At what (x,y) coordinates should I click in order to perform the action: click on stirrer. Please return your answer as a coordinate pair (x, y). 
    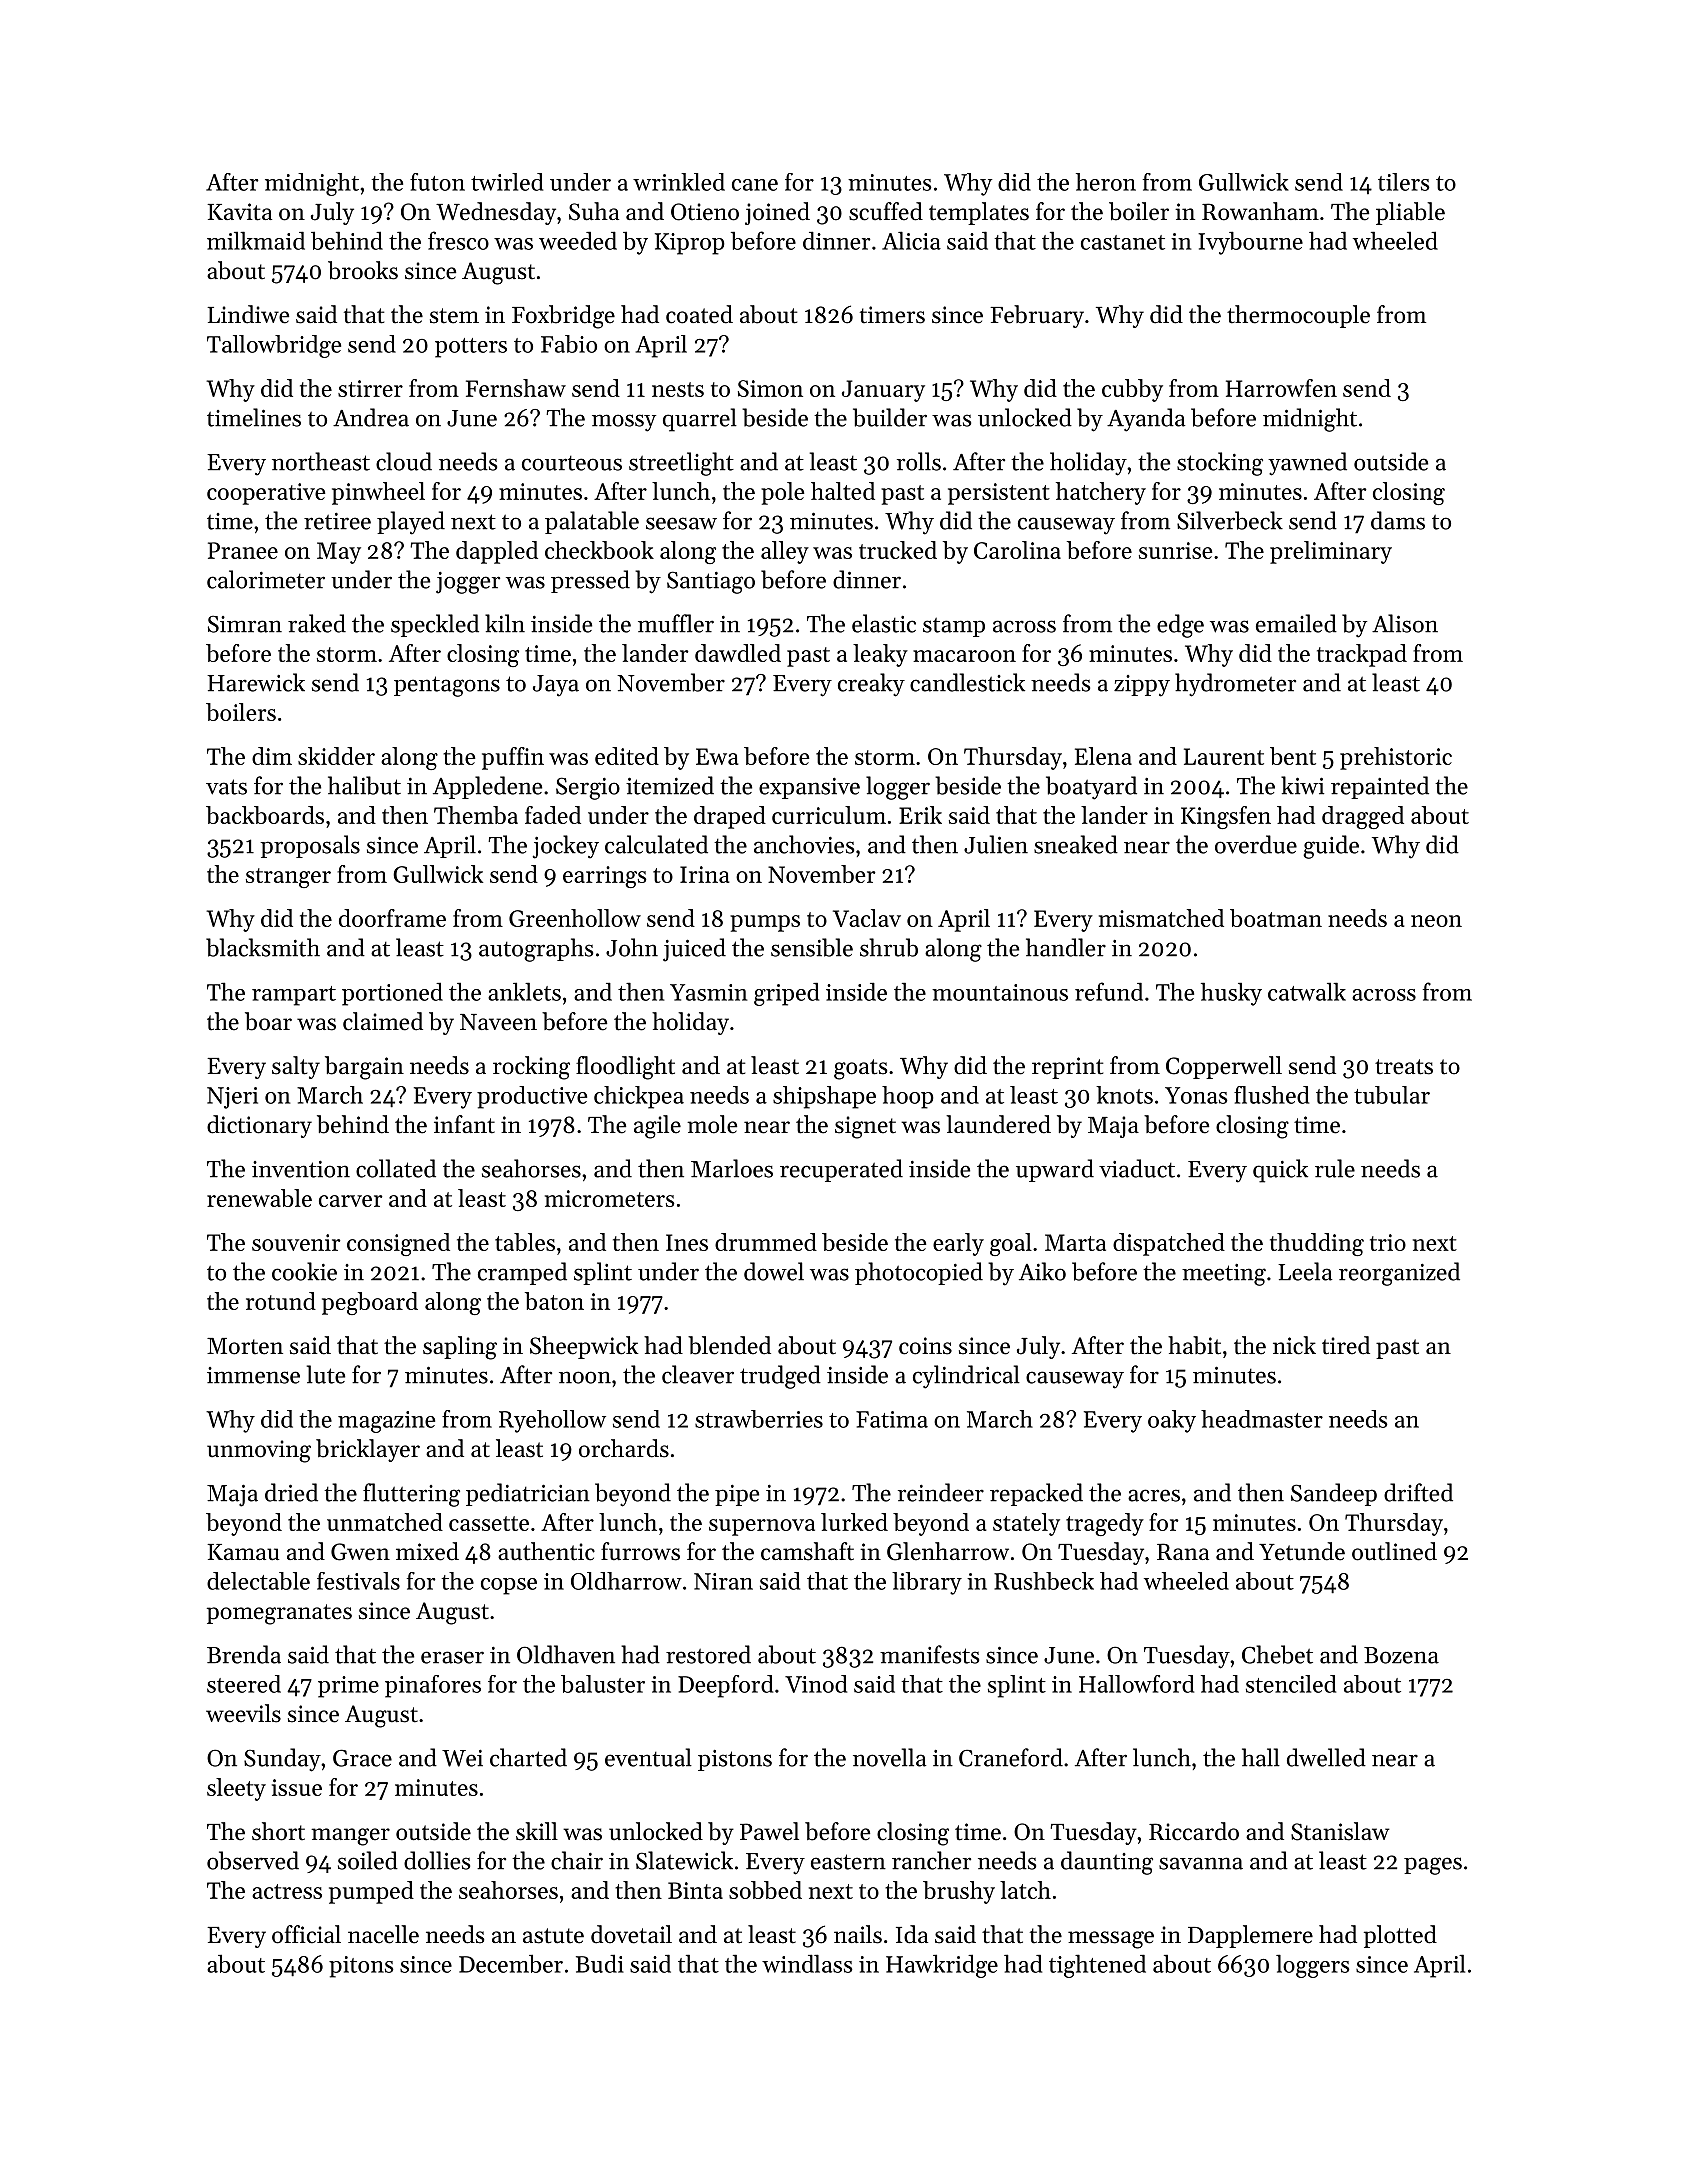
    Looking at the image, I should click on (370, 388).
